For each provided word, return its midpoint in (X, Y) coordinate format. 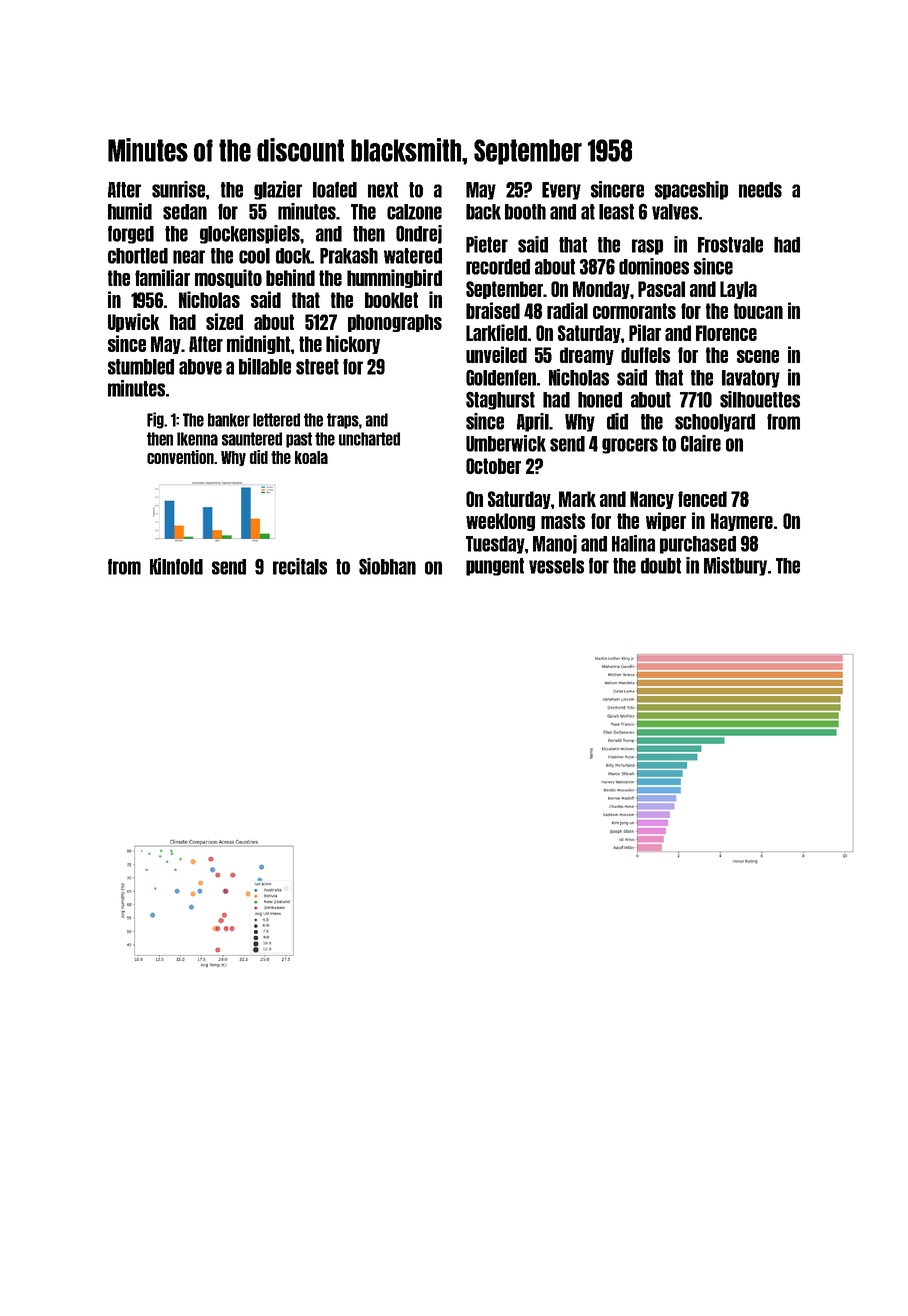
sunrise (178, 189)
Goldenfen (501, 377)
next (383, 190)
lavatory (751, 379)
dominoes (654, 266)
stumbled (141, 367)
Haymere (742, 522)
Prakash (349, 256)
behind (290, 277)
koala (311, 457)
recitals (300, 566)
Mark (577, 499)
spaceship (691, 190)
